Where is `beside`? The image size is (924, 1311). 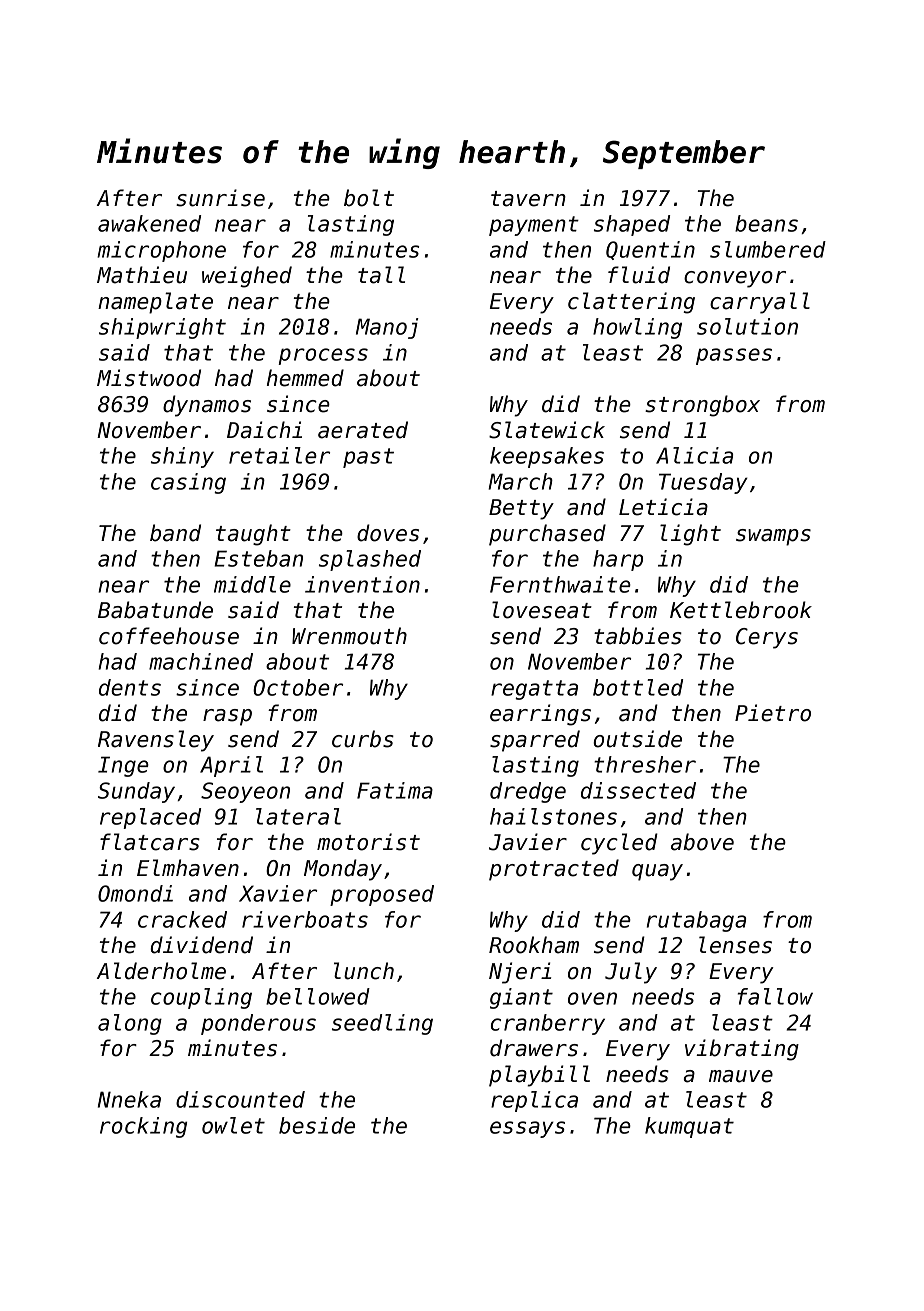
beside is located at coordinates (317, 1125).
